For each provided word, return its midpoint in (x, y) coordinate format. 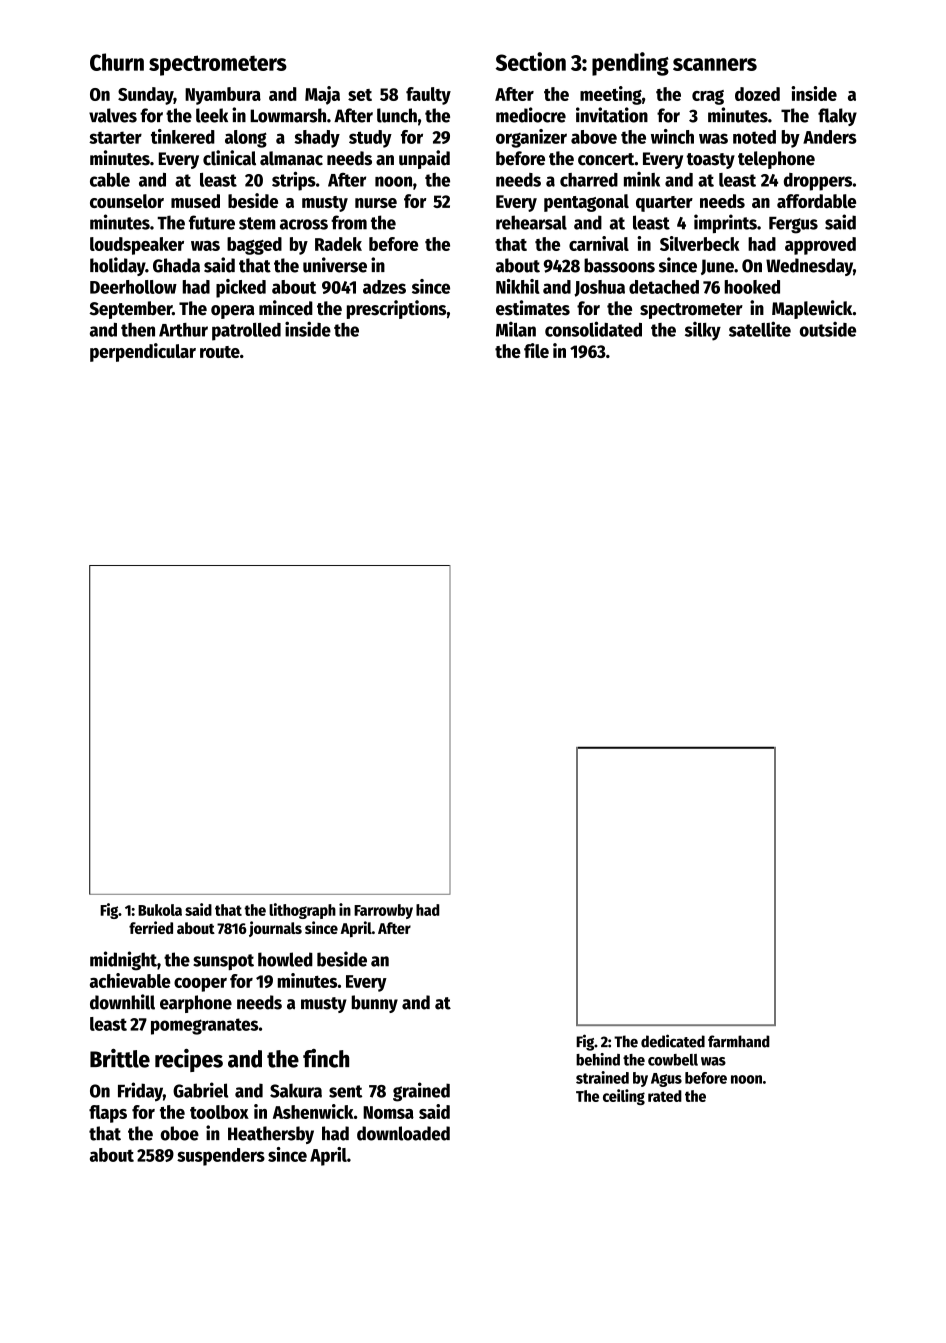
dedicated (673, 1041)
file (536, 350)
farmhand (739, 1041)
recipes (189, 1060)
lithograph (302, 911)
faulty (428, 96)
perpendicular (143, 352)
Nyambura (223, 96)
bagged (254, 246)
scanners (715, 64)
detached (664, 287)
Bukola (160, 910)
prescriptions (396, 309)
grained (421, 1092)
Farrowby (383, 911)
